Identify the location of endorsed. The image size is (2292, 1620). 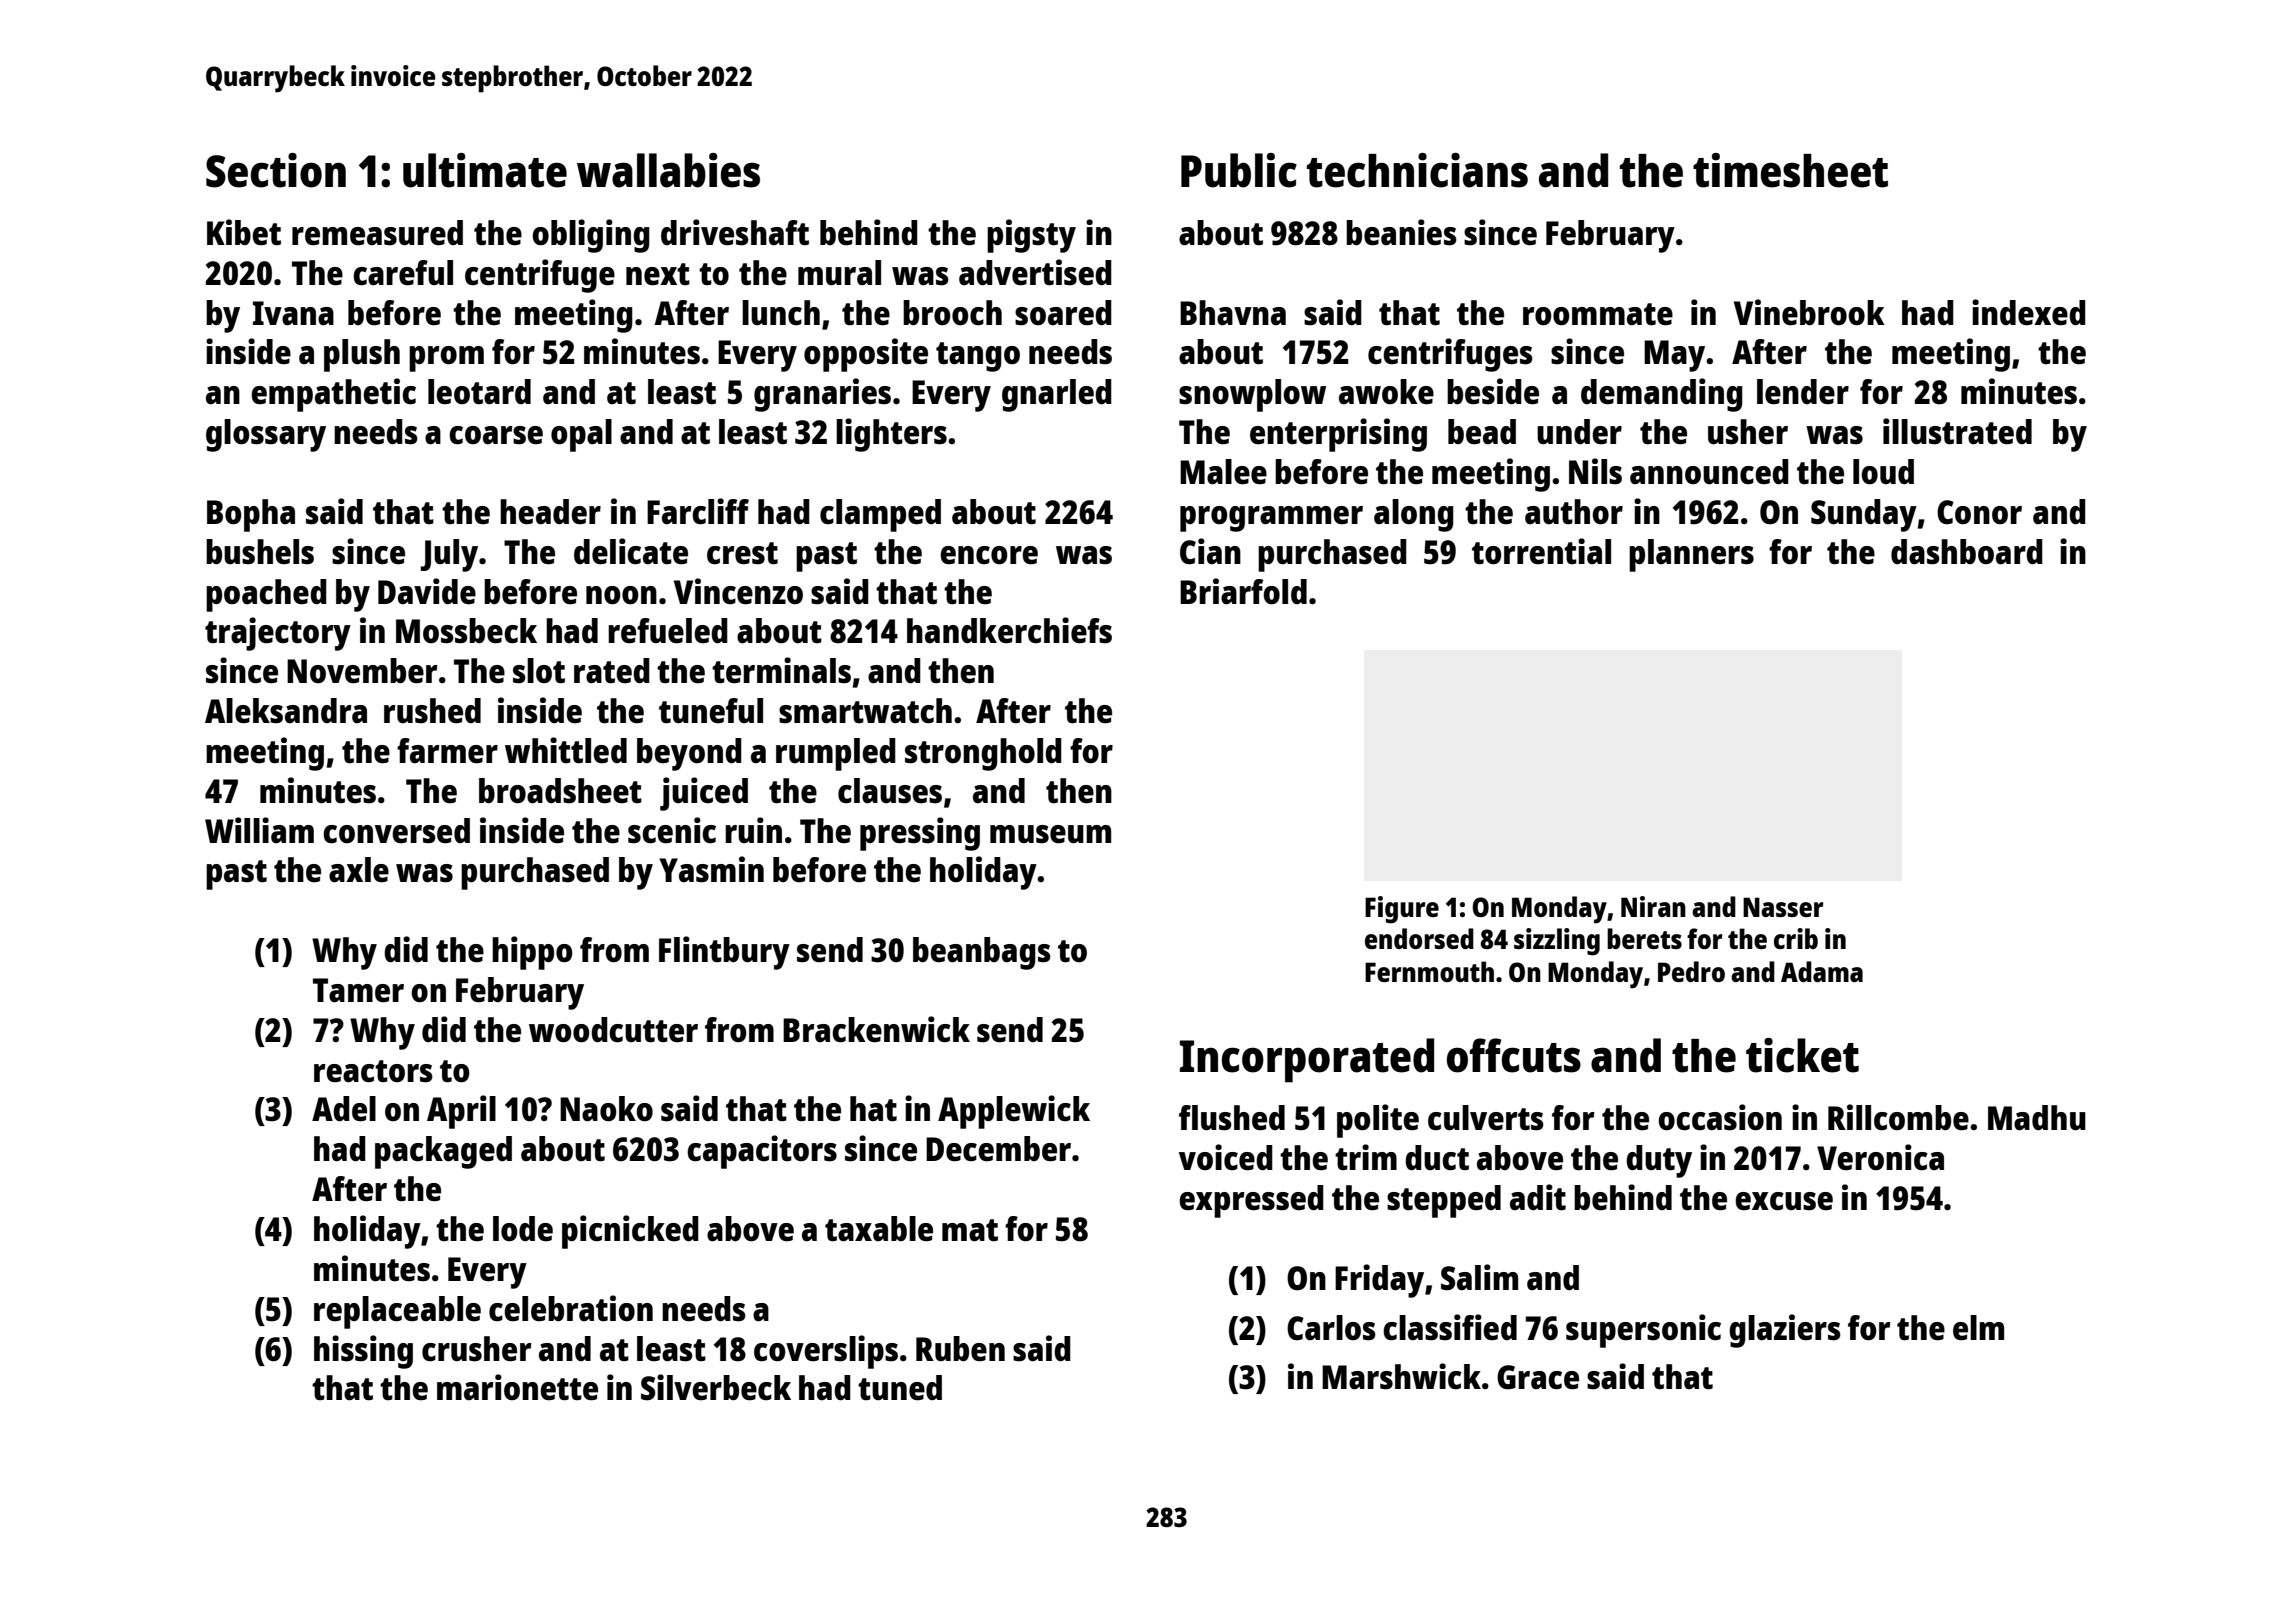
(1419, 938).
